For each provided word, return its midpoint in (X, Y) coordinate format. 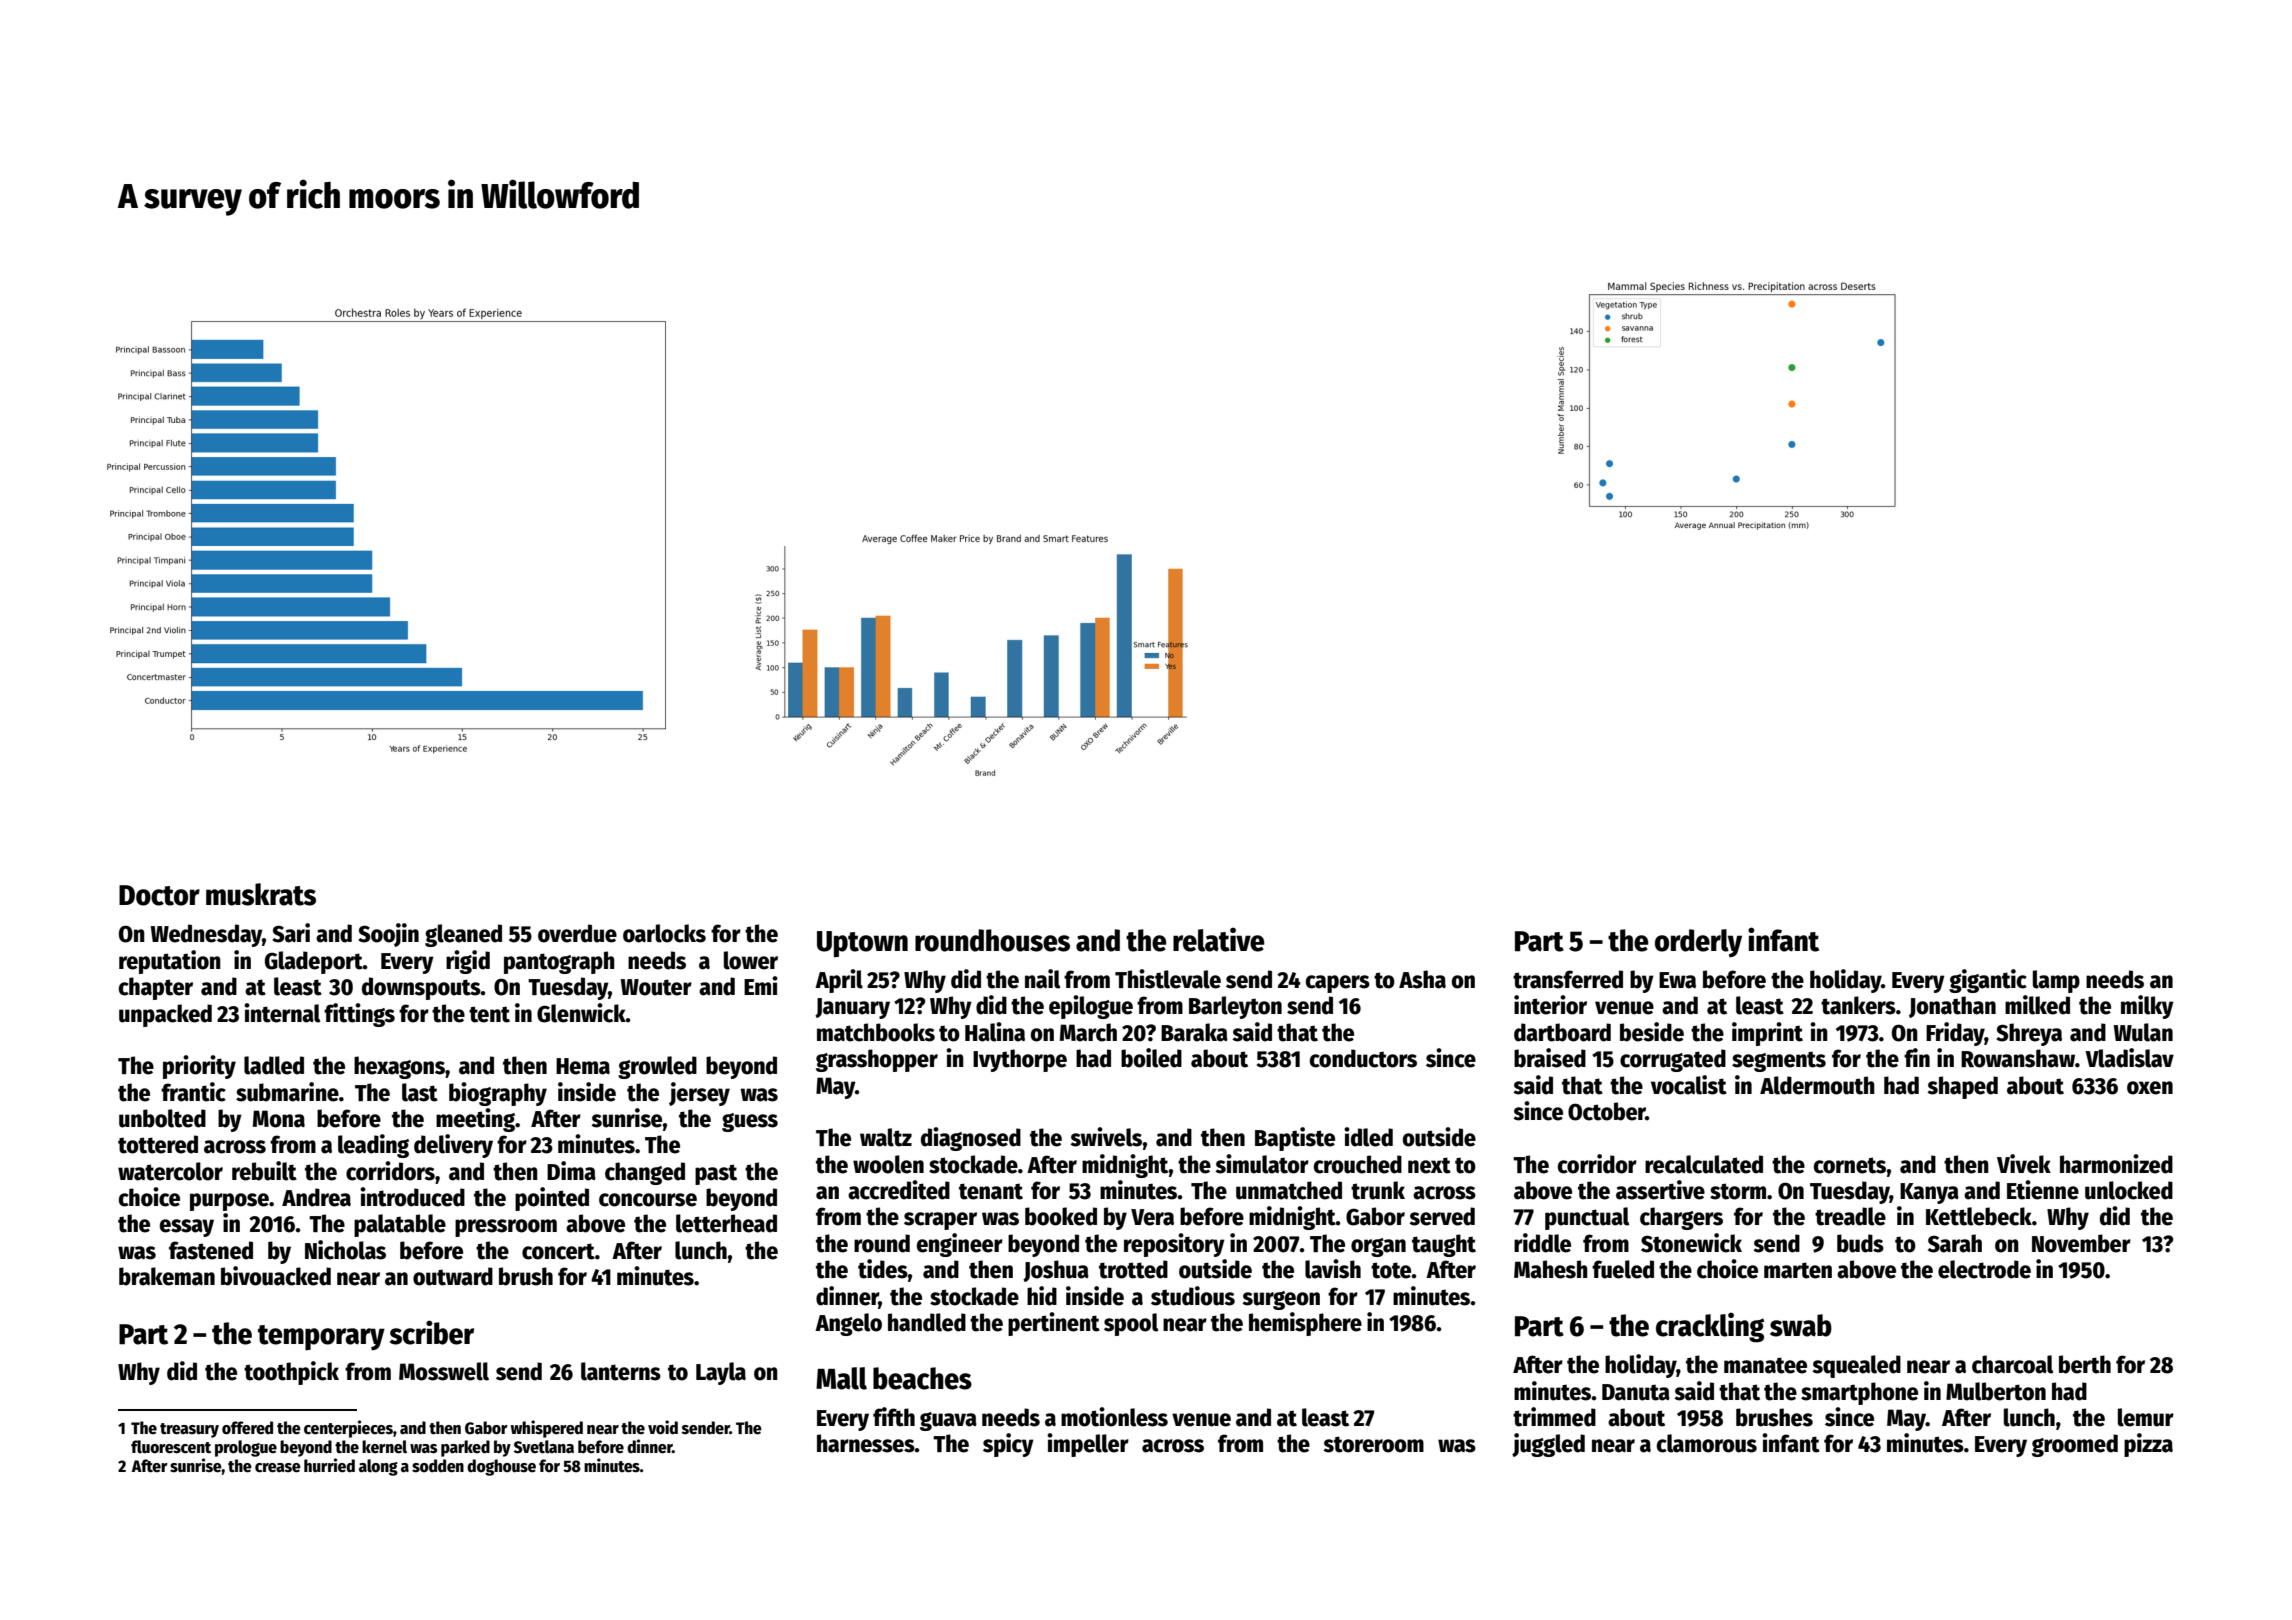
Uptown (862, 944)
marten (1798, 1270)
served (1442, 1216)
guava (948, 1421)
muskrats (261, 894)
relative (1219, 939)
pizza (2148, 1445)
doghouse (501, 1467)
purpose (229, 1202)
